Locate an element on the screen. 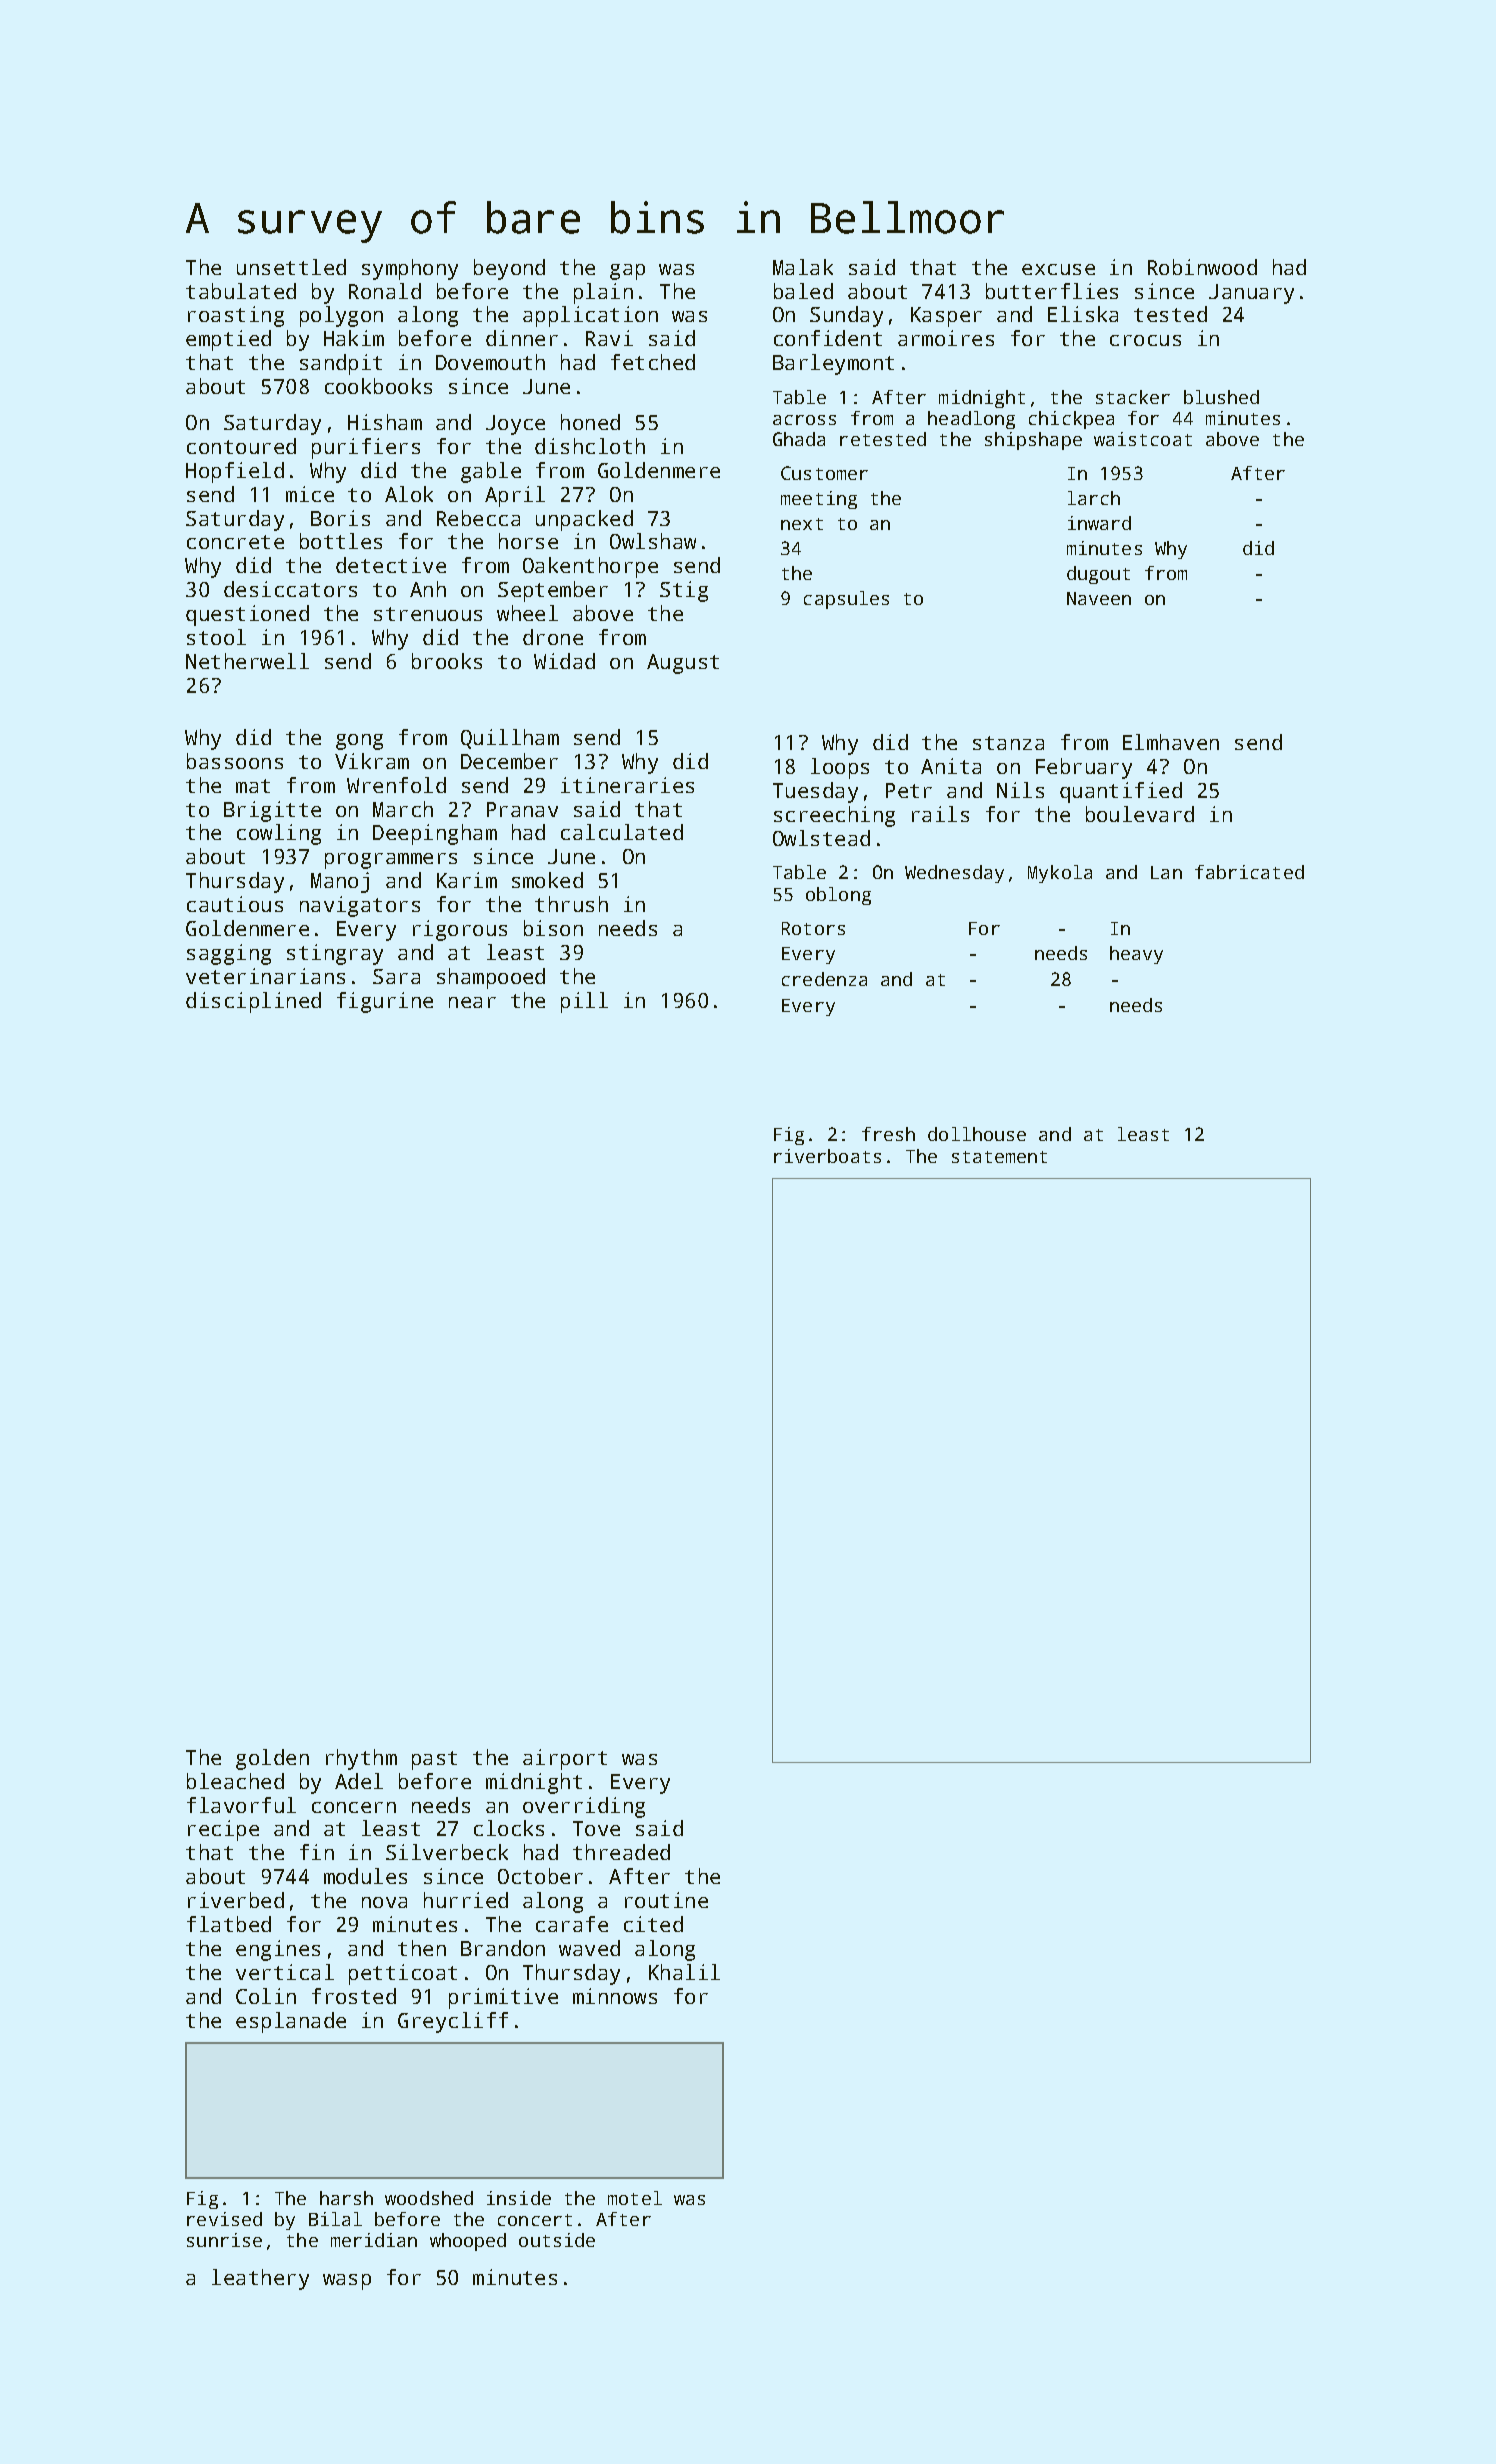 The image size is (1496, 2464). airport is located at coordinates (565, 1759).
